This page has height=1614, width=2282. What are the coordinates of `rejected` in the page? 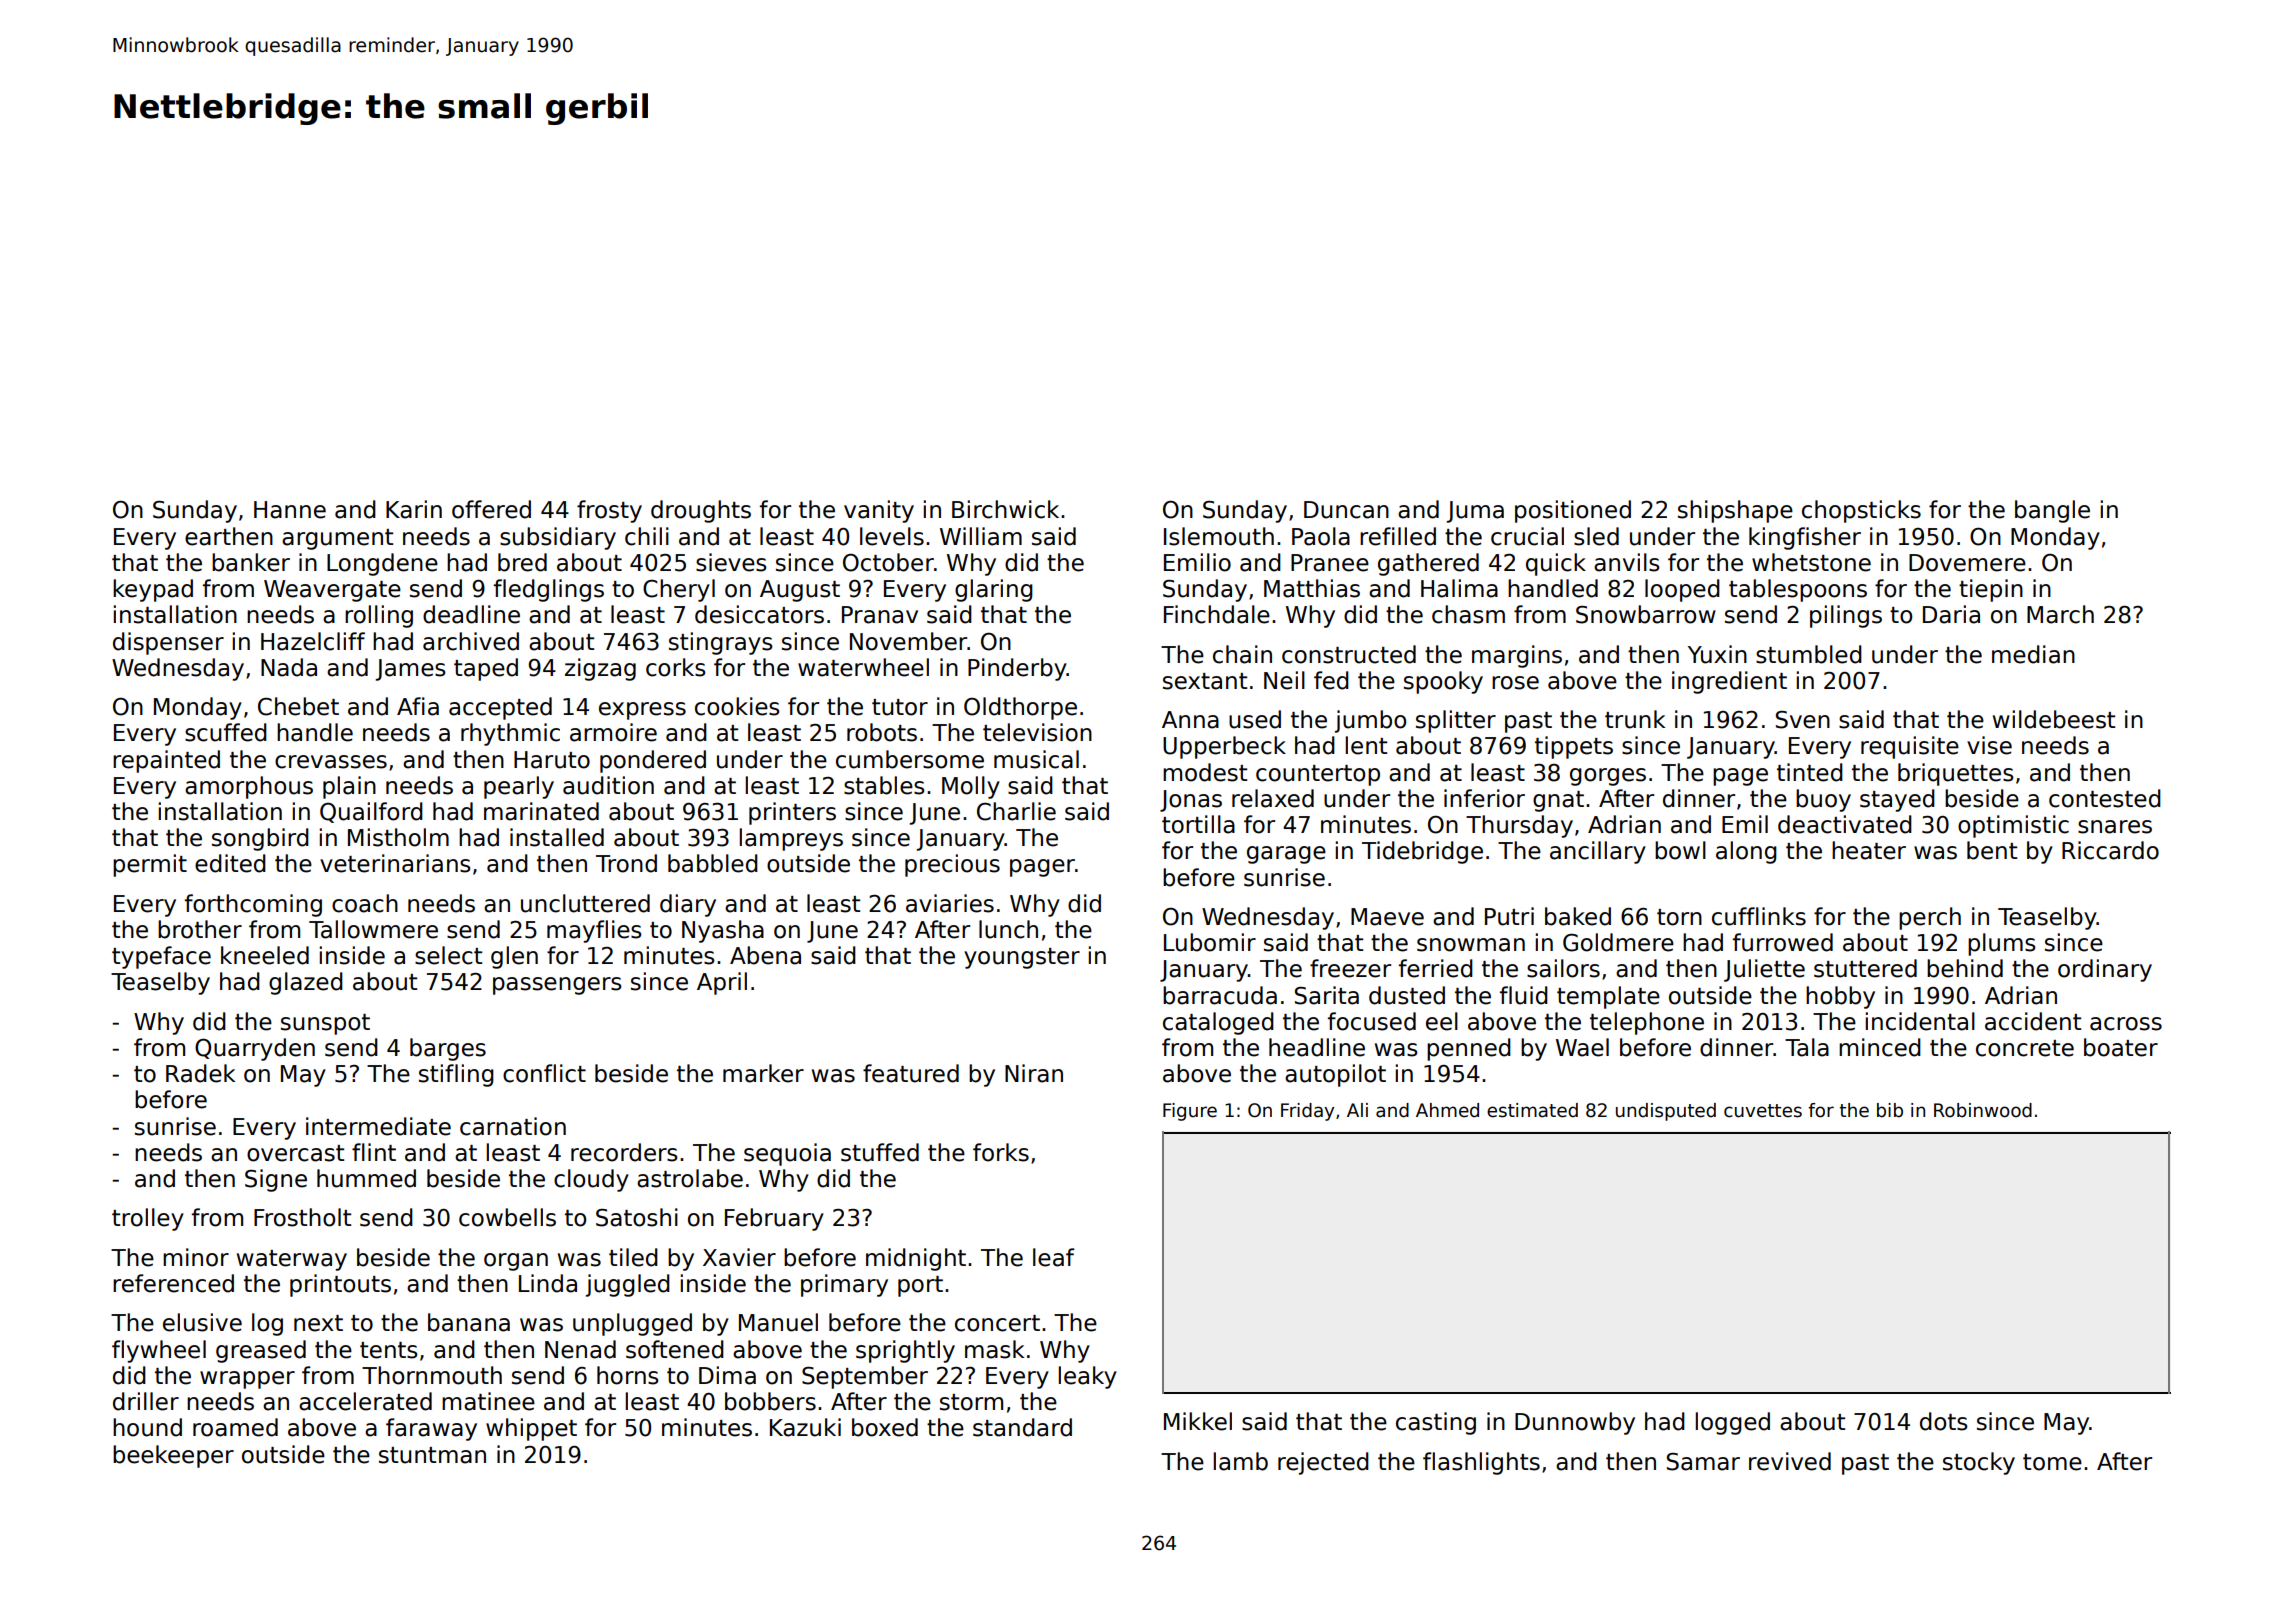 It's located at (1323, 1463).
